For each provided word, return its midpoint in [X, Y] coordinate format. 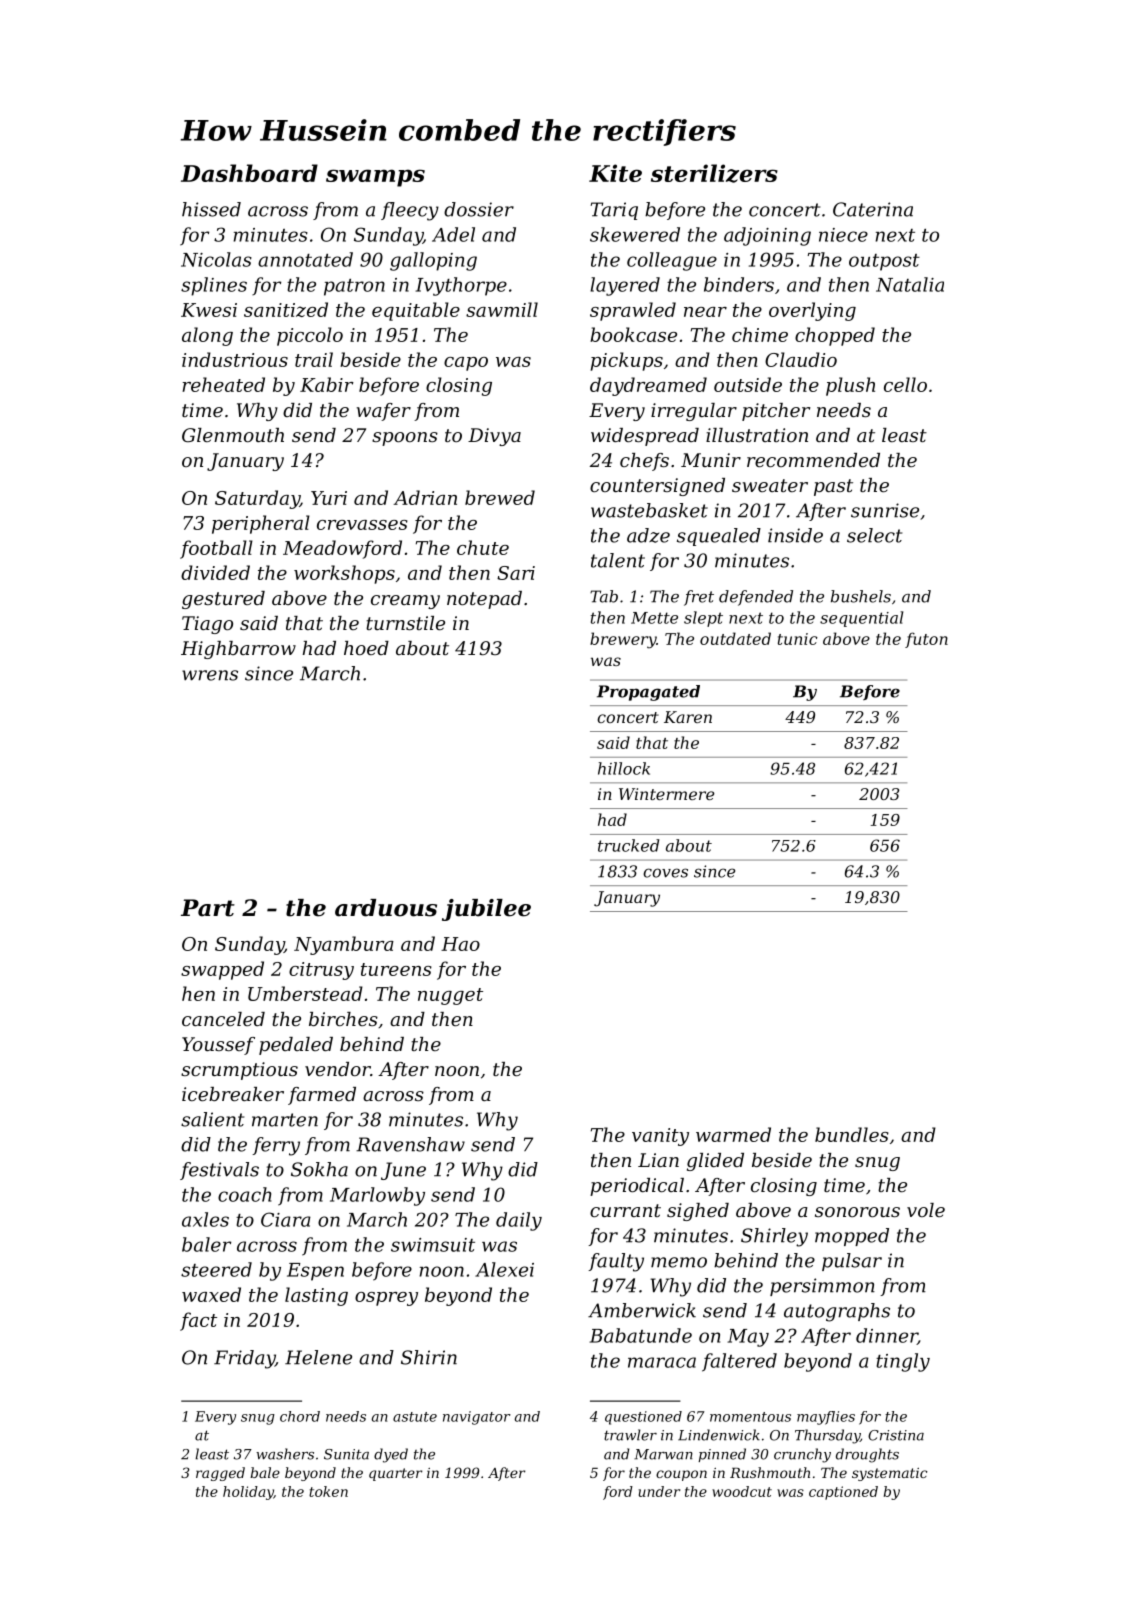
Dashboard [249, 173]
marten [285, 1120]
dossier [479, 209]
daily [519, 1221]
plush [850, 386]
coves [665, 873]
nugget [450, 996]
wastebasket [649, 510]
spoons [405, 439]
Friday [244, 1359]
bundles [852, 1134]
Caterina [873, 209]
